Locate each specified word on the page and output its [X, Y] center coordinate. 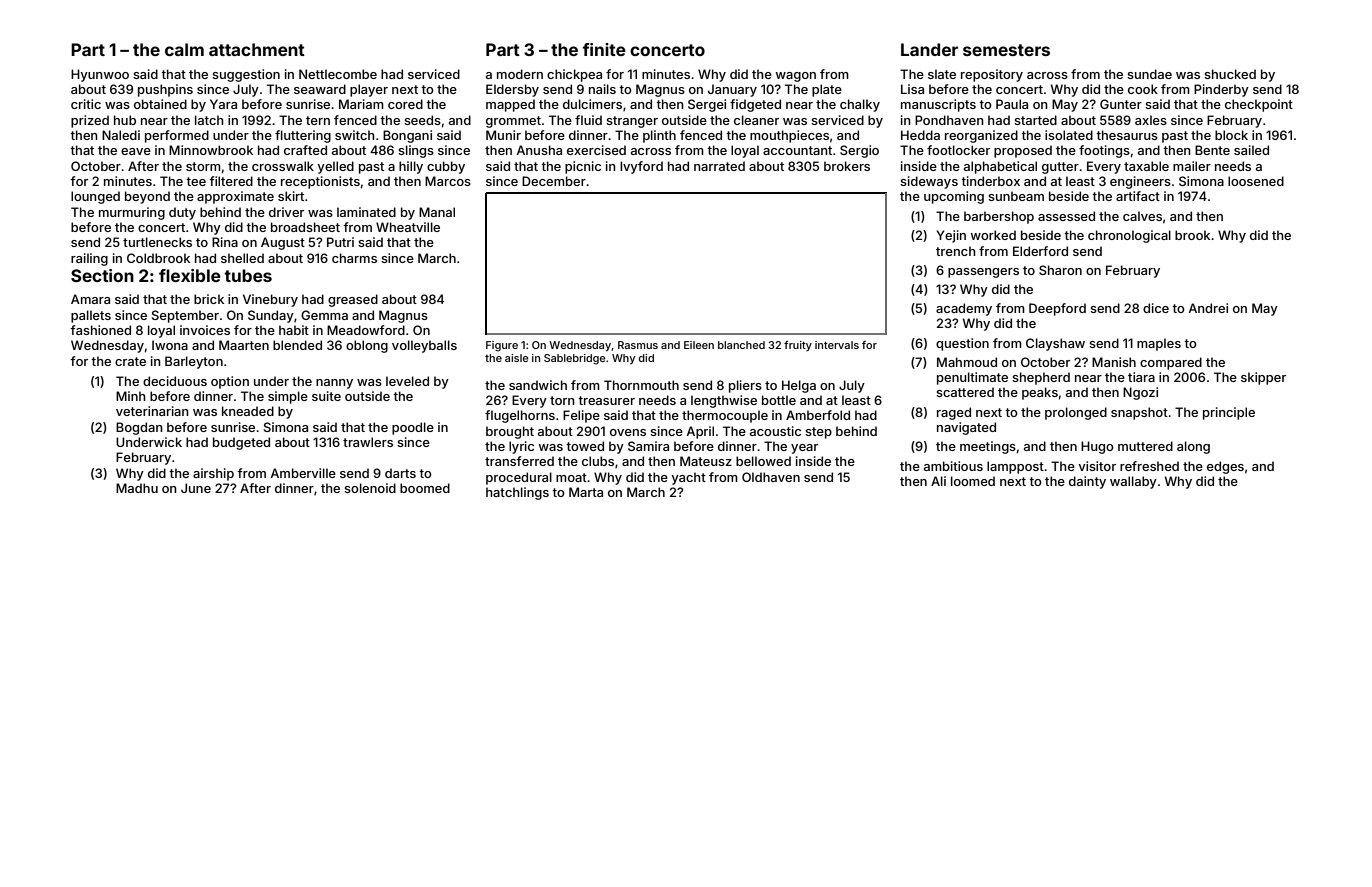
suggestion [246, 75]
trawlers [368, 442]
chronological [1129, 236]
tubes [248, 275]
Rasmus [638, 345]
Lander [929, 49]
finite [604, 49]
